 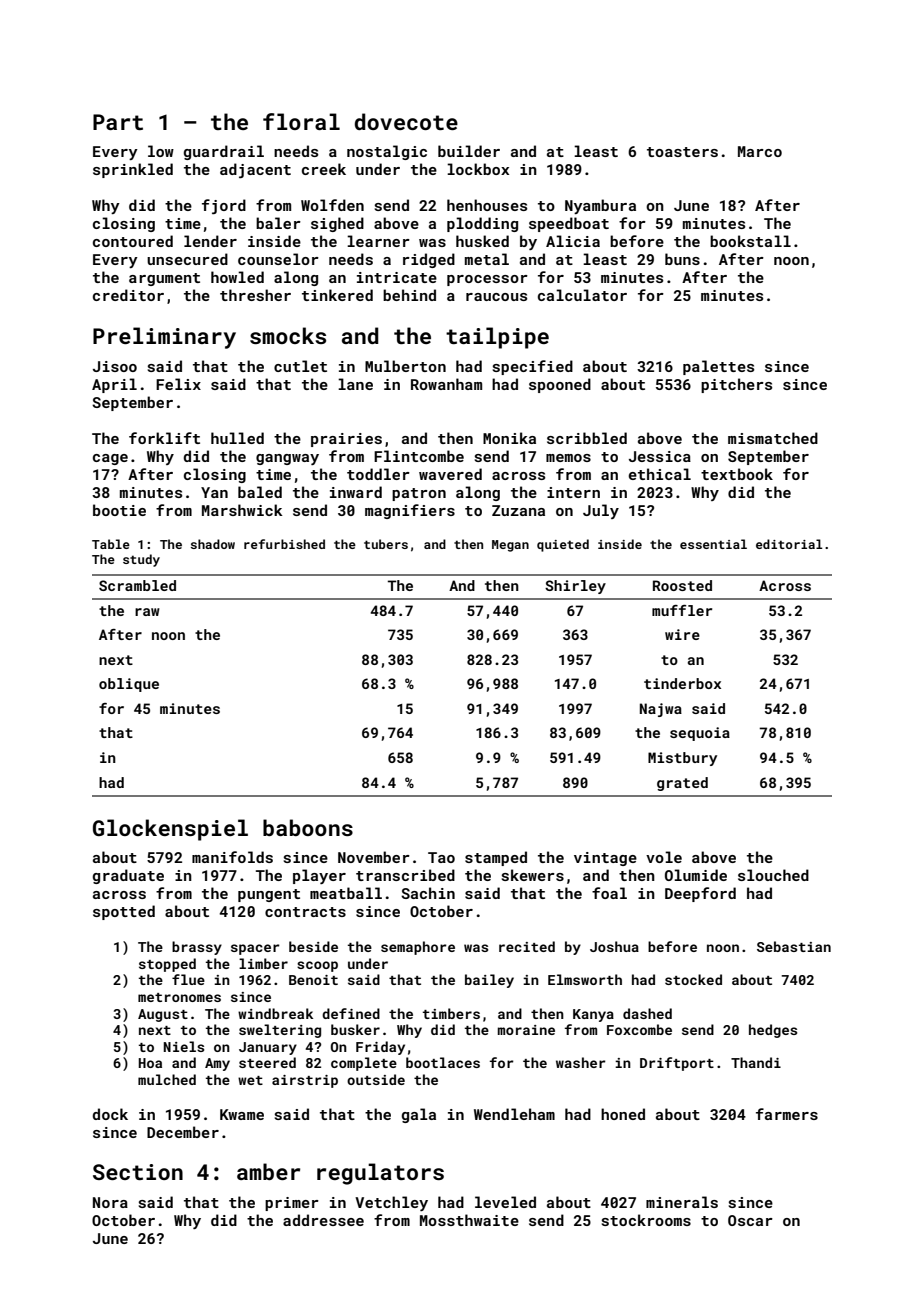 What do you see at coordinates (429, 260) in the page?
I see `ridged` at bounding box center [429, 260].
